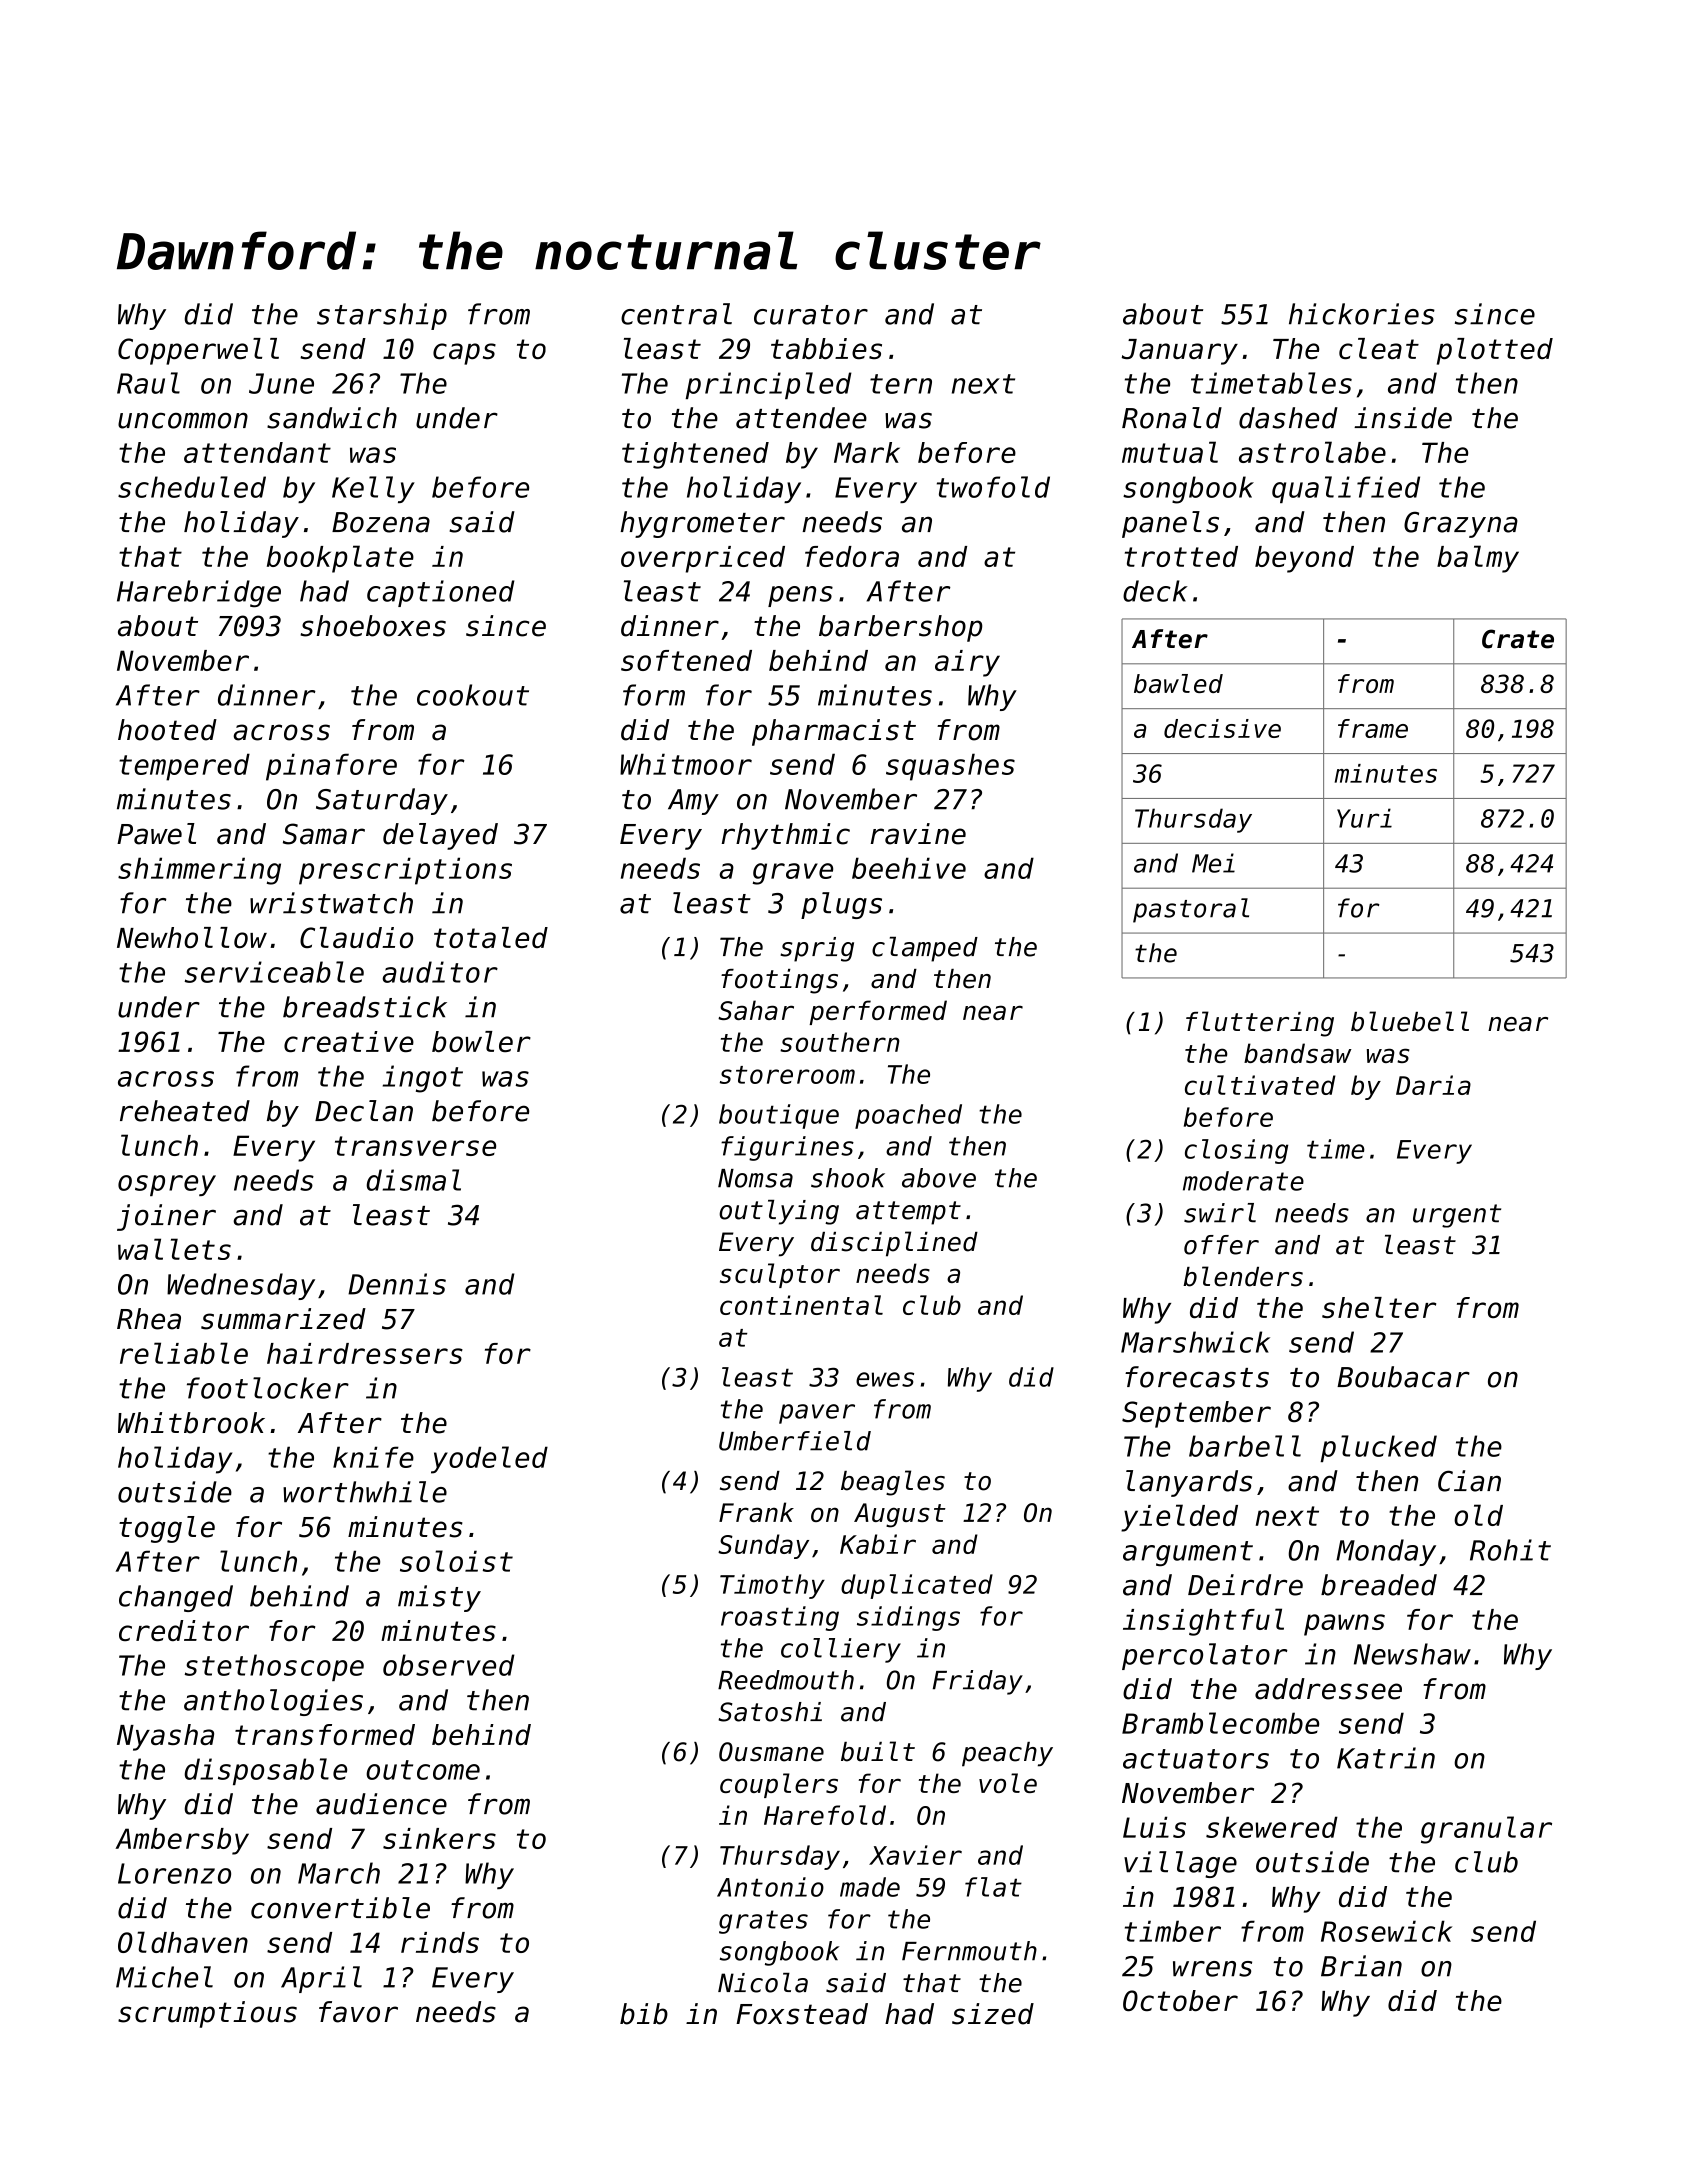 This page has height=2178, width=1683. What do you see at coordinates (1433, 1085) in the page?
I see `Daria` at bounding box center [1433, 1085].
